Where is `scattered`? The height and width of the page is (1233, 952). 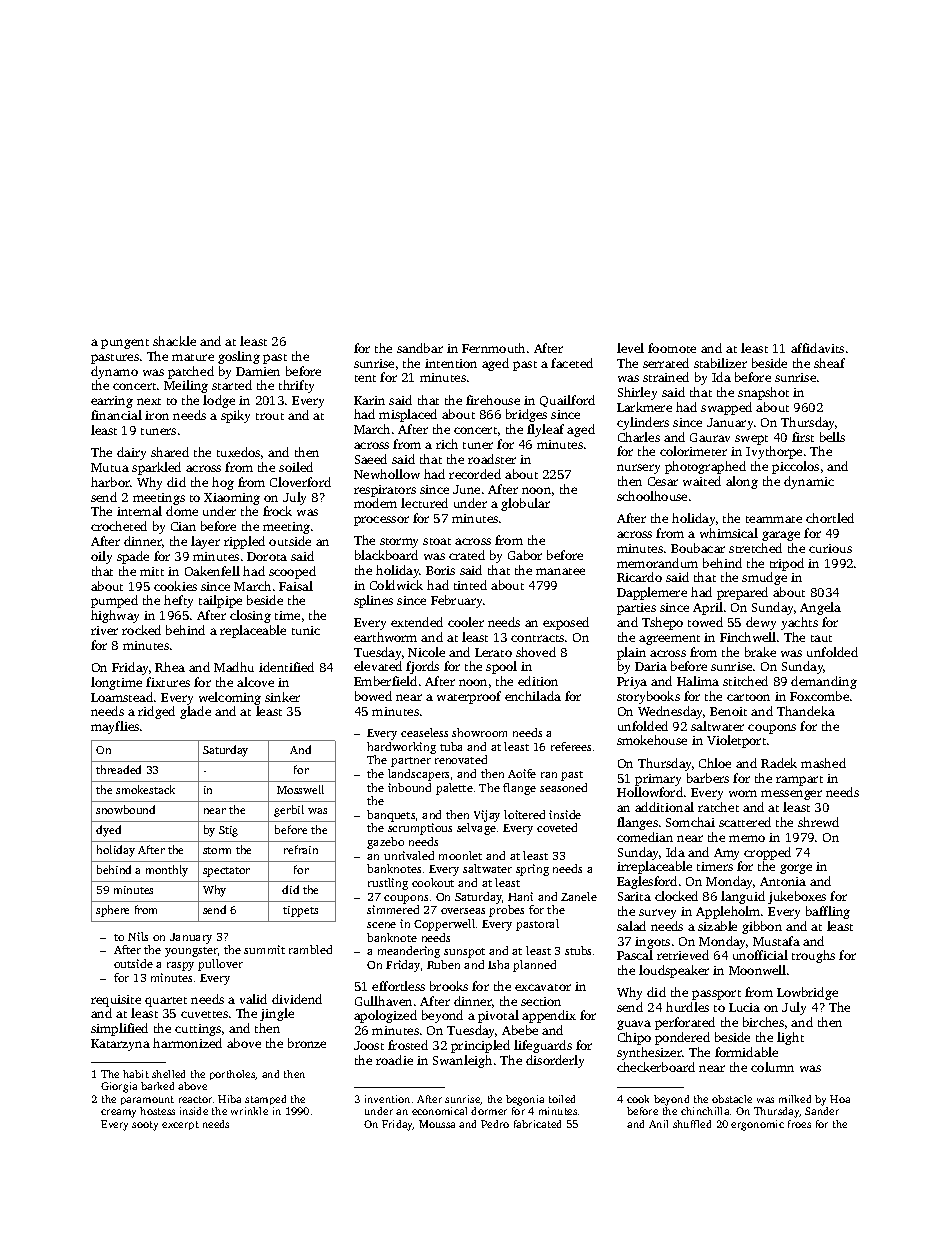
scattered is located at coordinates (745, 822).
